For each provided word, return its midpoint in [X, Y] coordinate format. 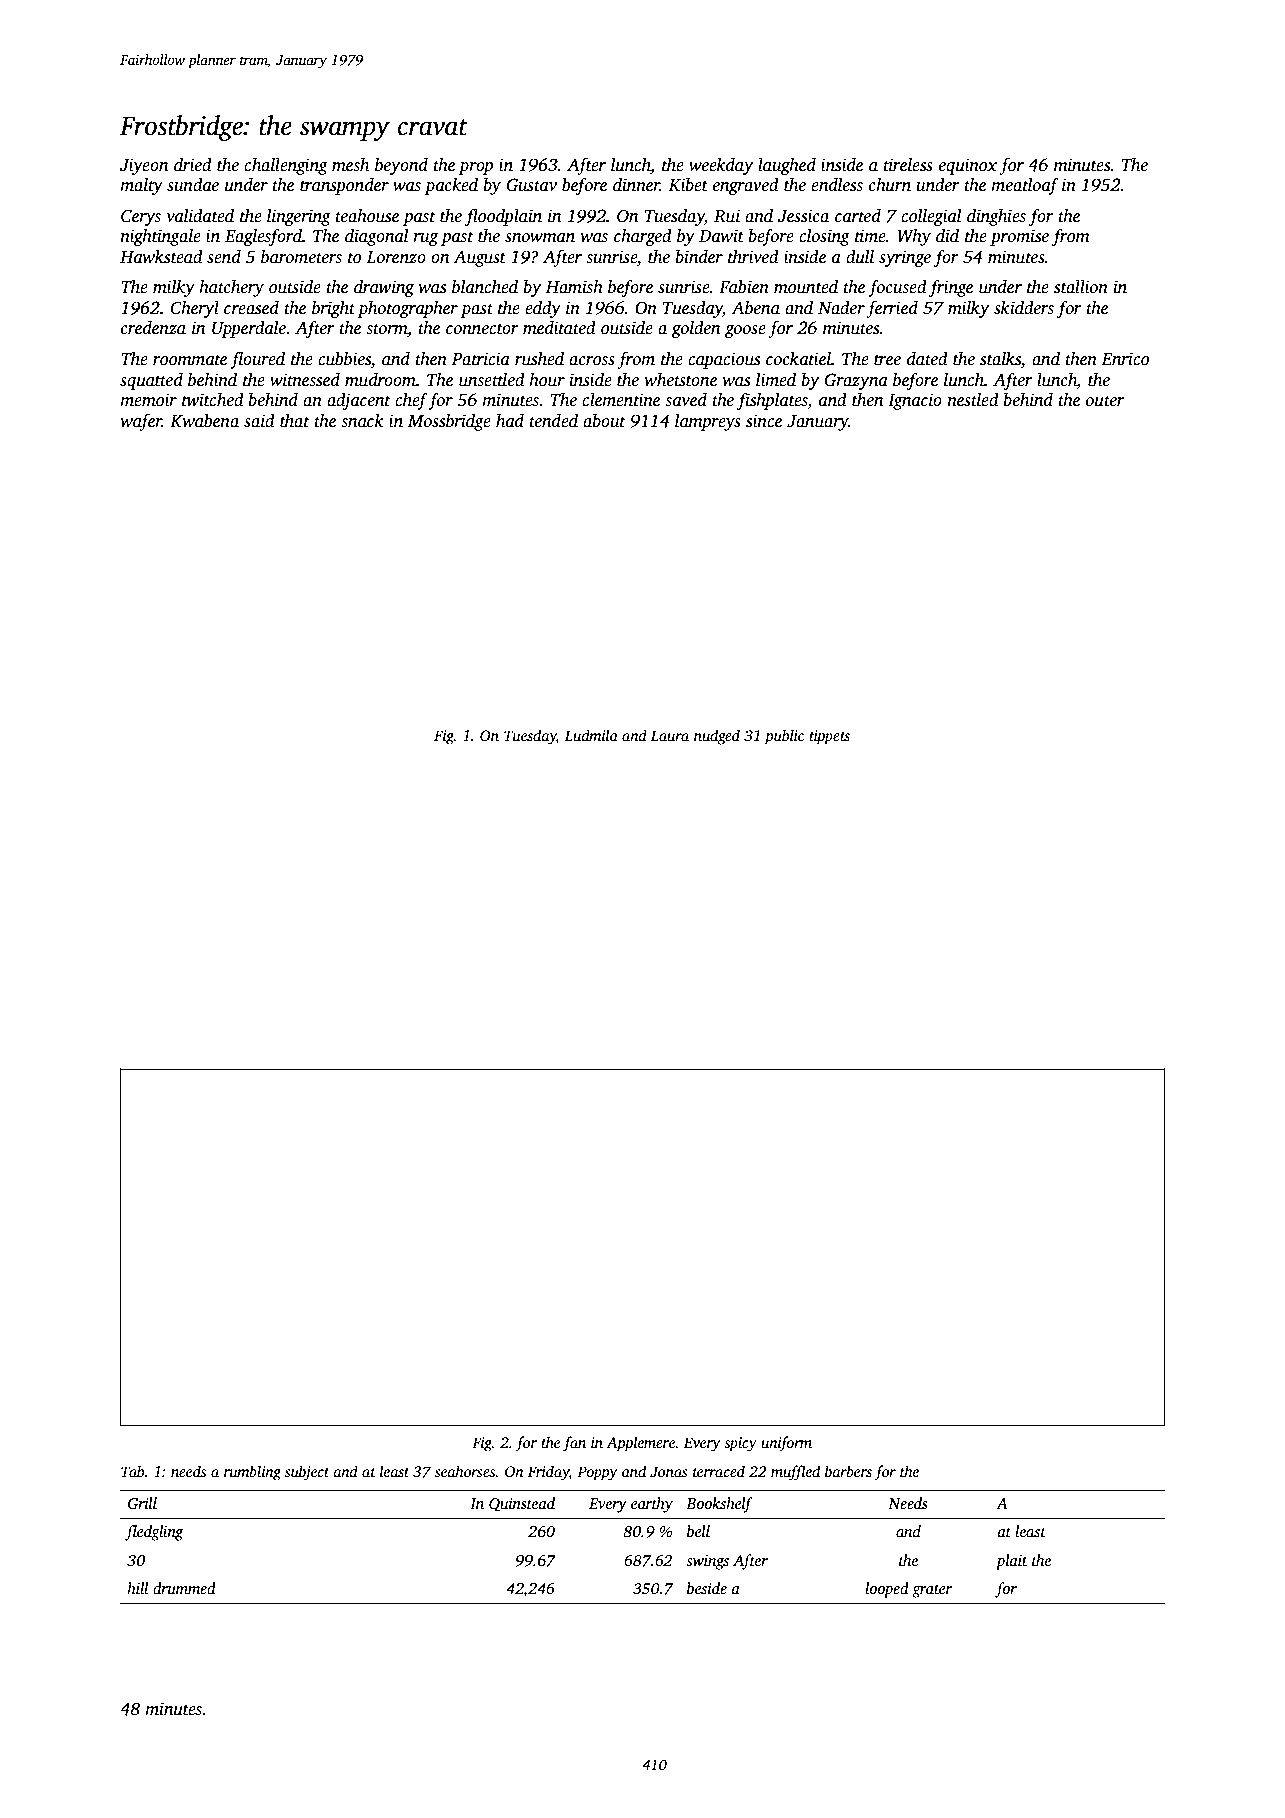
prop [475, 168]
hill [137, 1588]
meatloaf [1025, 186]
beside [707, 1588]
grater [932, 1591]
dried [193, 165]
